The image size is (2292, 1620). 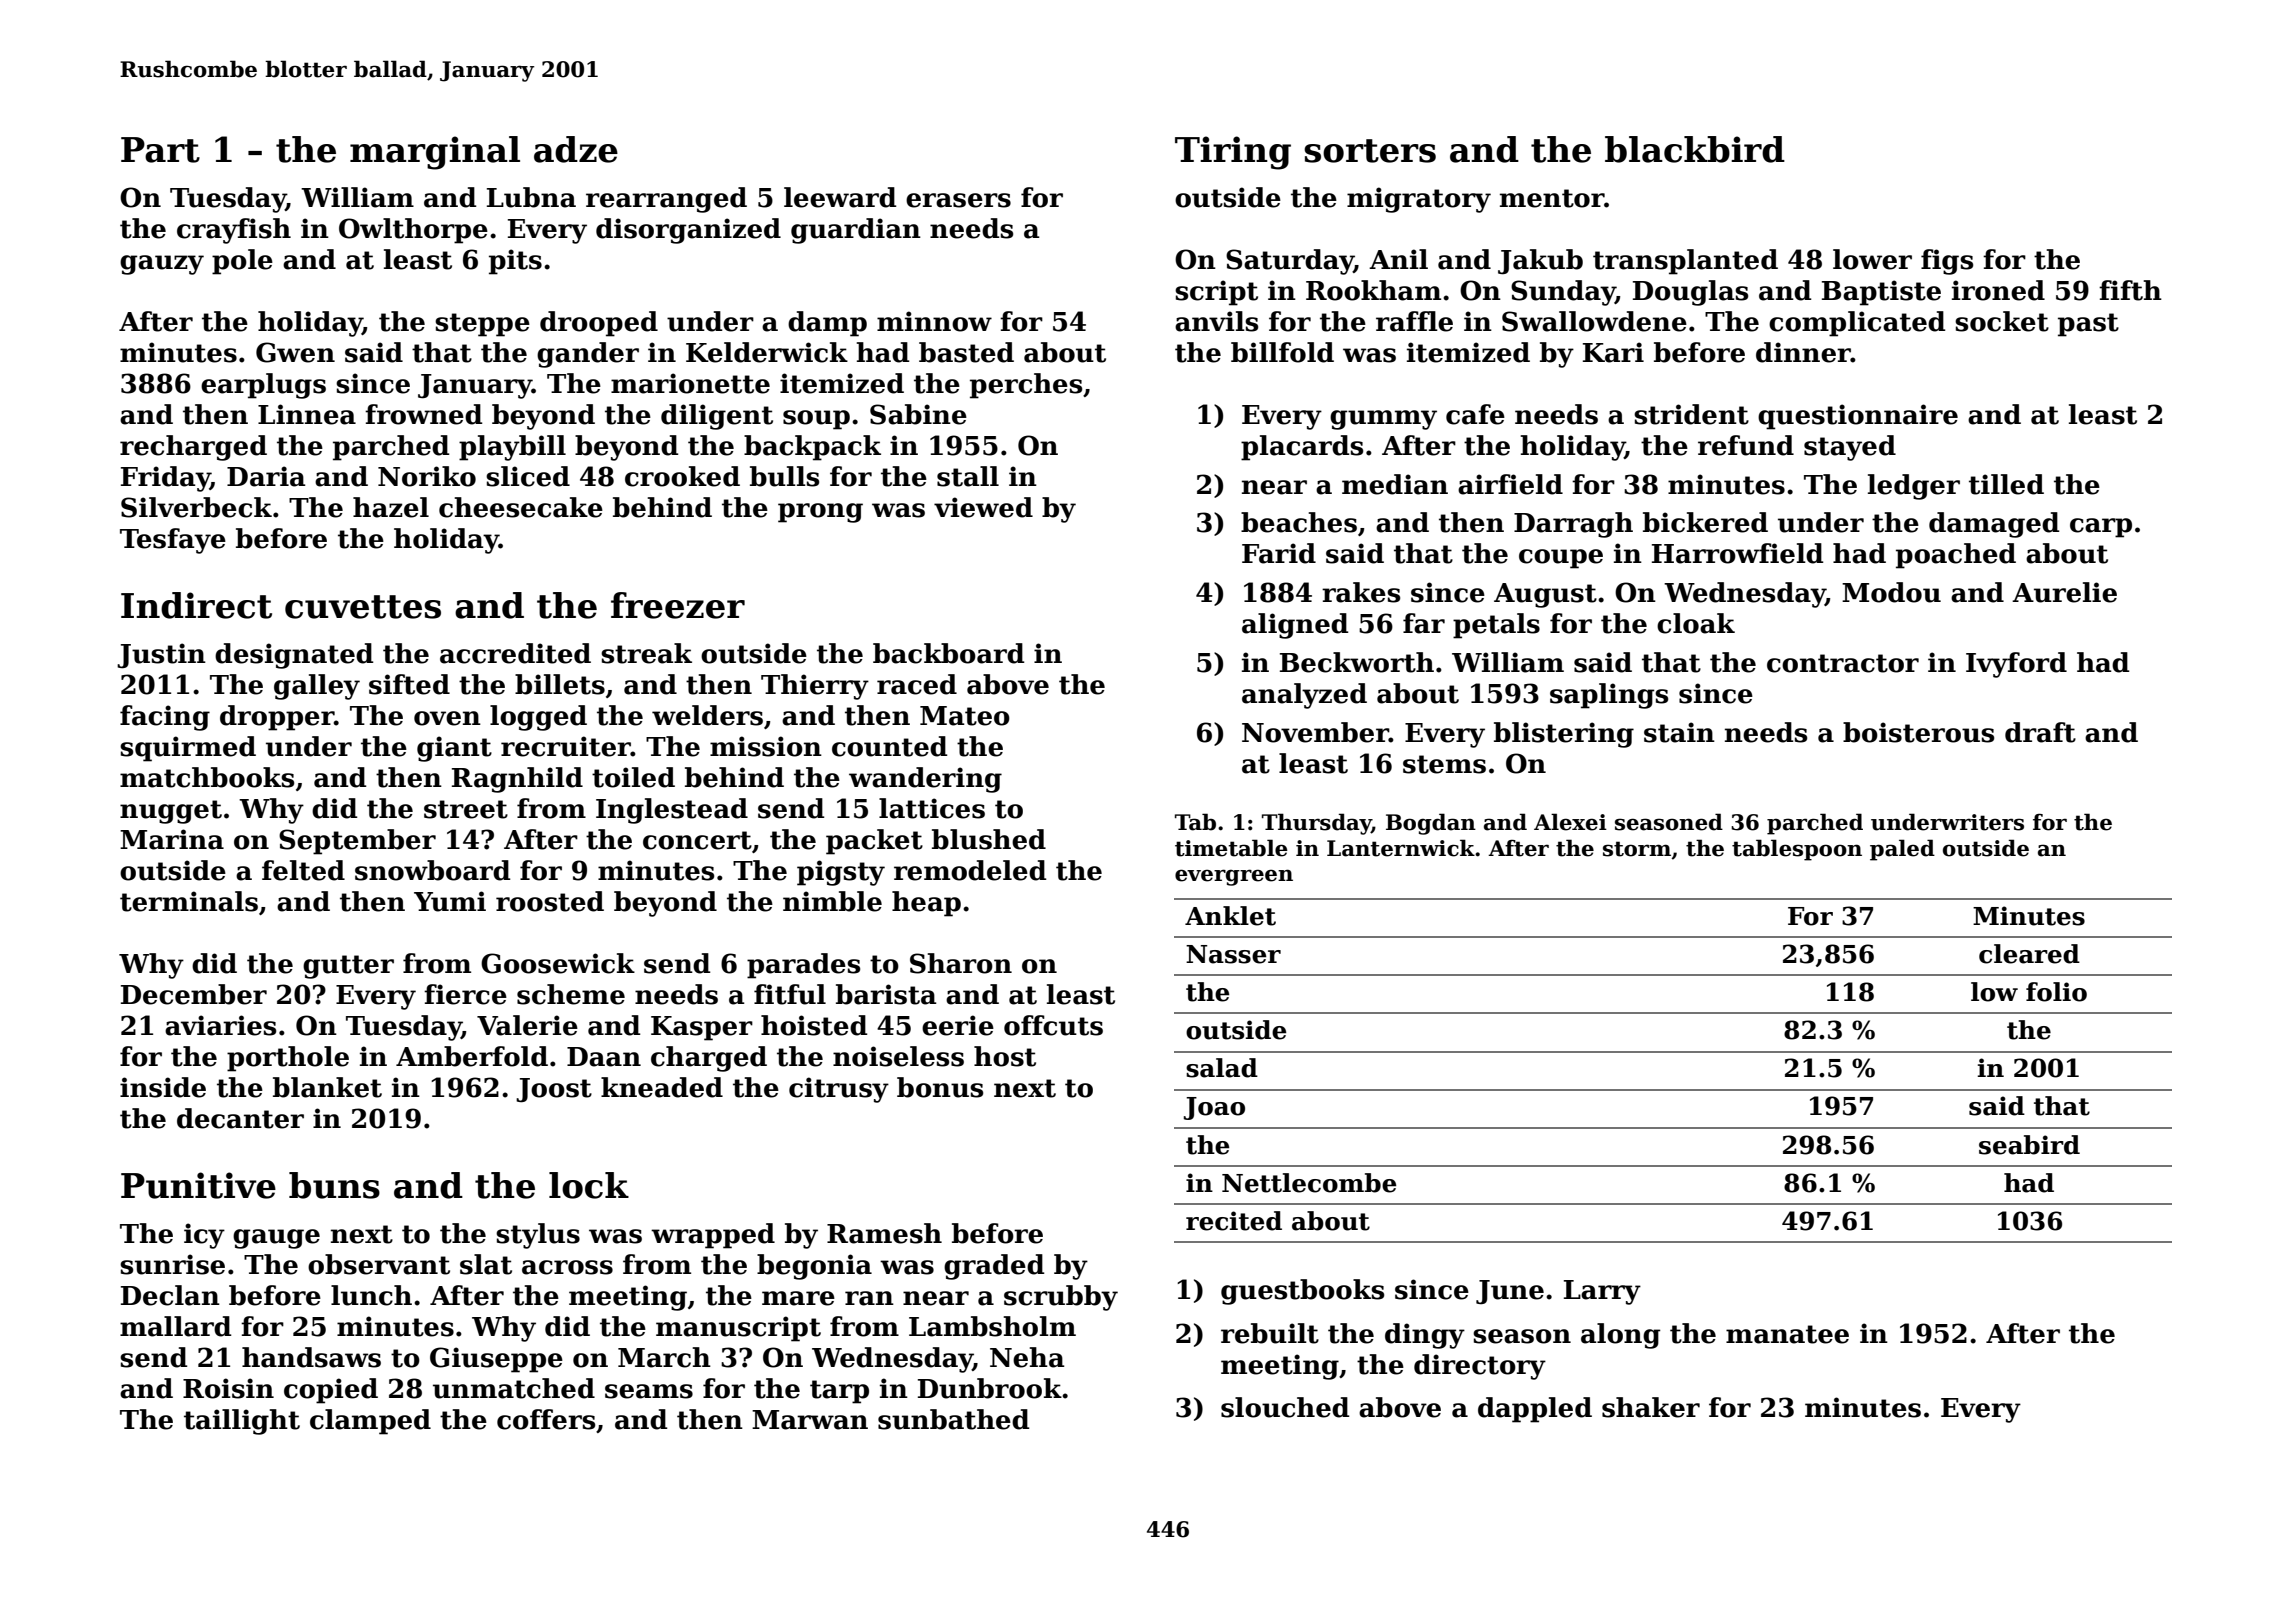 I want to click on sliced, so click(x=528, y=476).
